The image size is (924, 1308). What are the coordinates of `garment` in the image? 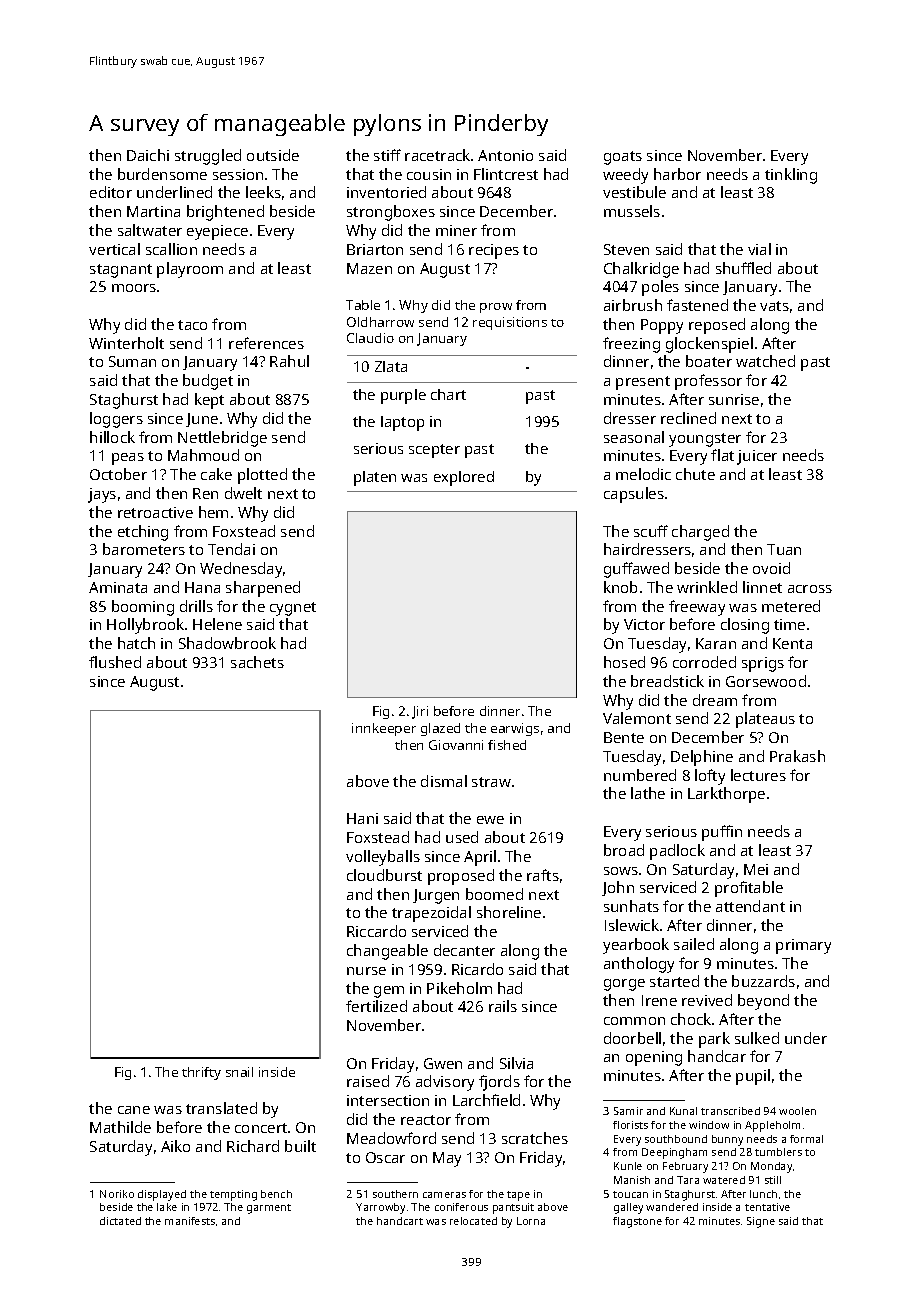 It's located at (269, 1209).
